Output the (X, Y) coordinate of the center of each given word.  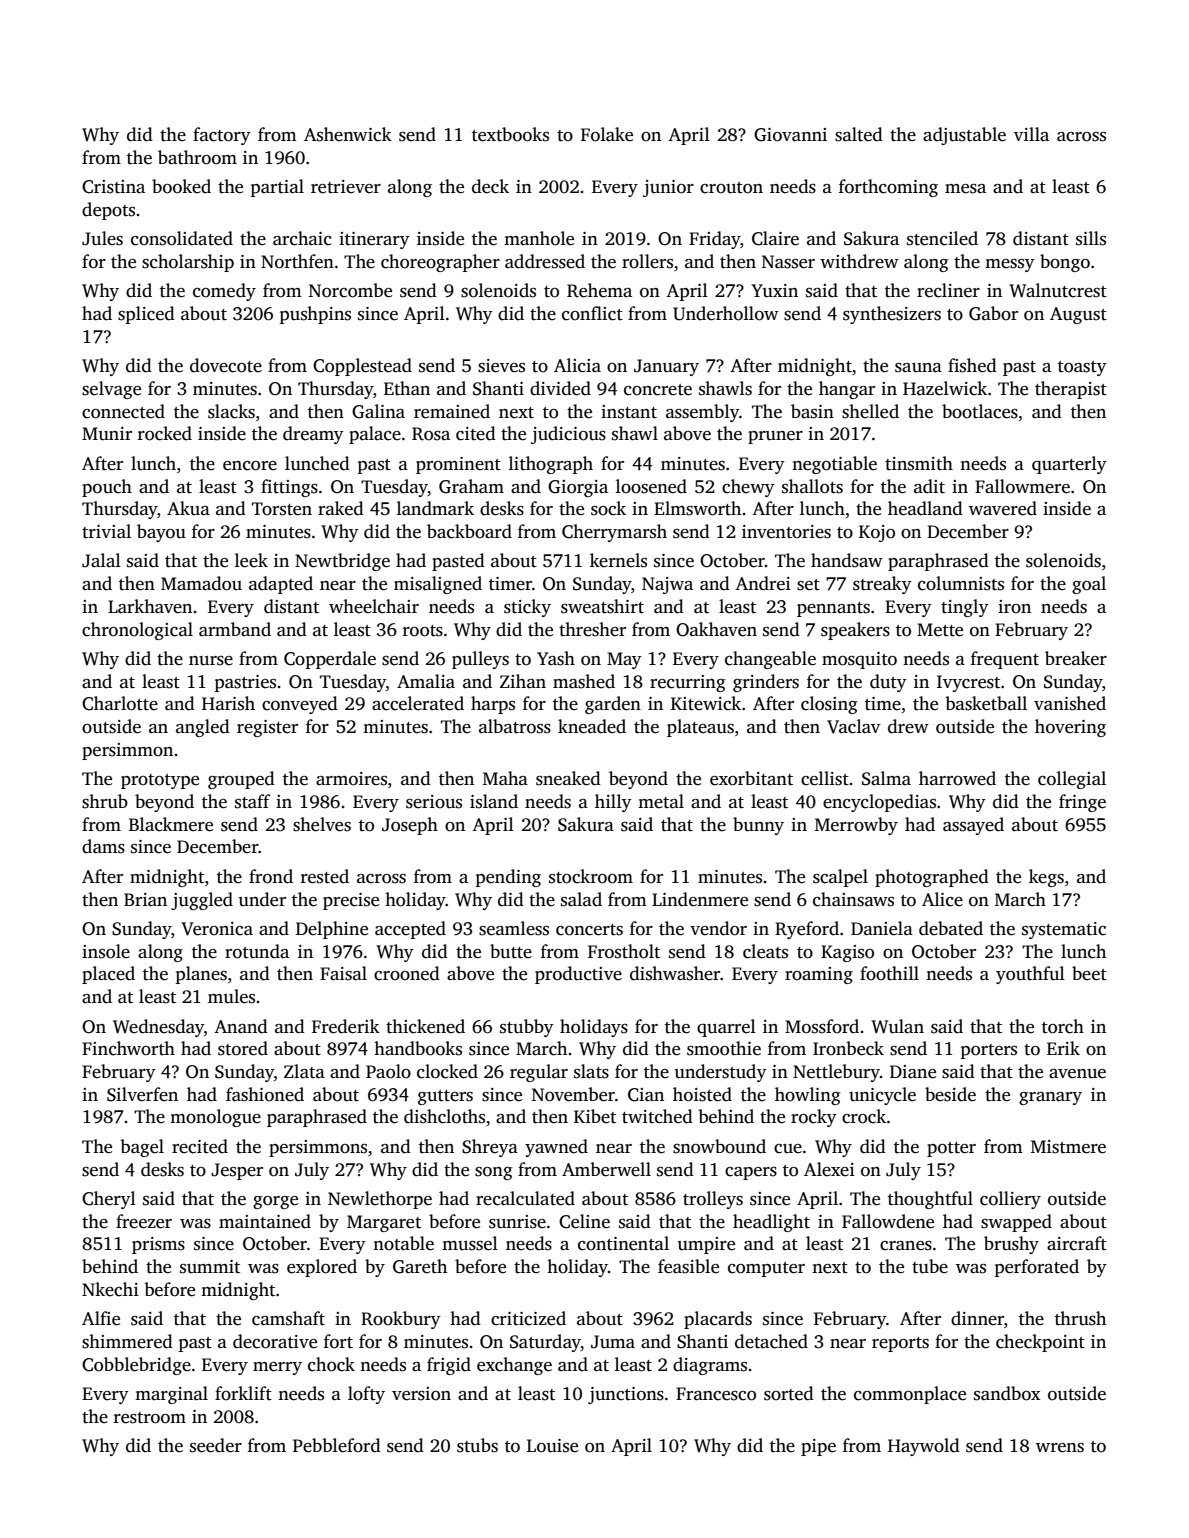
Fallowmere (1022, 486)
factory (222, 136)
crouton (731, 188)
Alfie (101, 1318)
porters (989, 1051)
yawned (556, 1148)
